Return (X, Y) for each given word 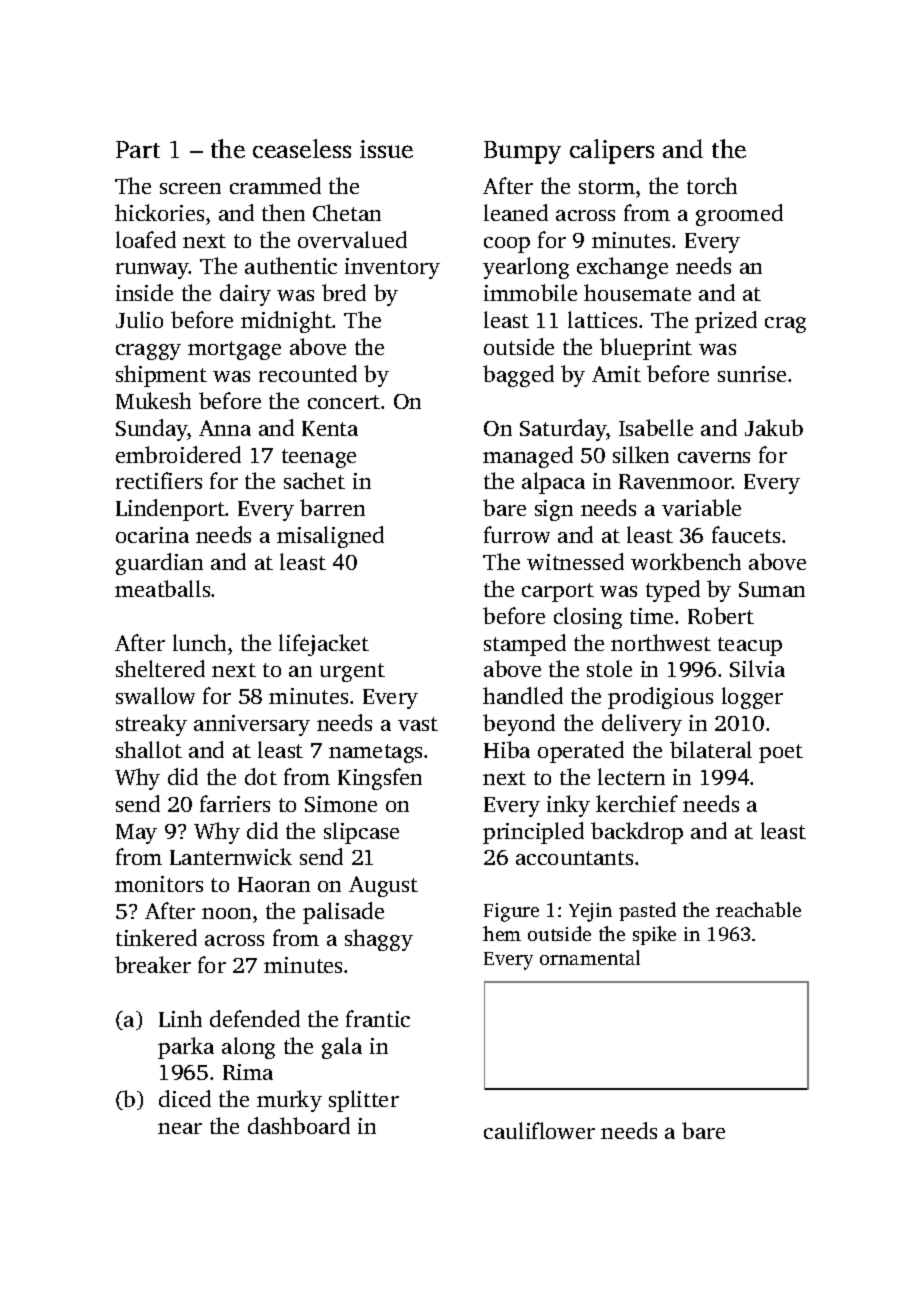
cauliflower (539, 1130)
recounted (308, 373)
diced (185, 1098)
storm (607, 187)
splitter (364, 1101)
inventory (392, 268)
